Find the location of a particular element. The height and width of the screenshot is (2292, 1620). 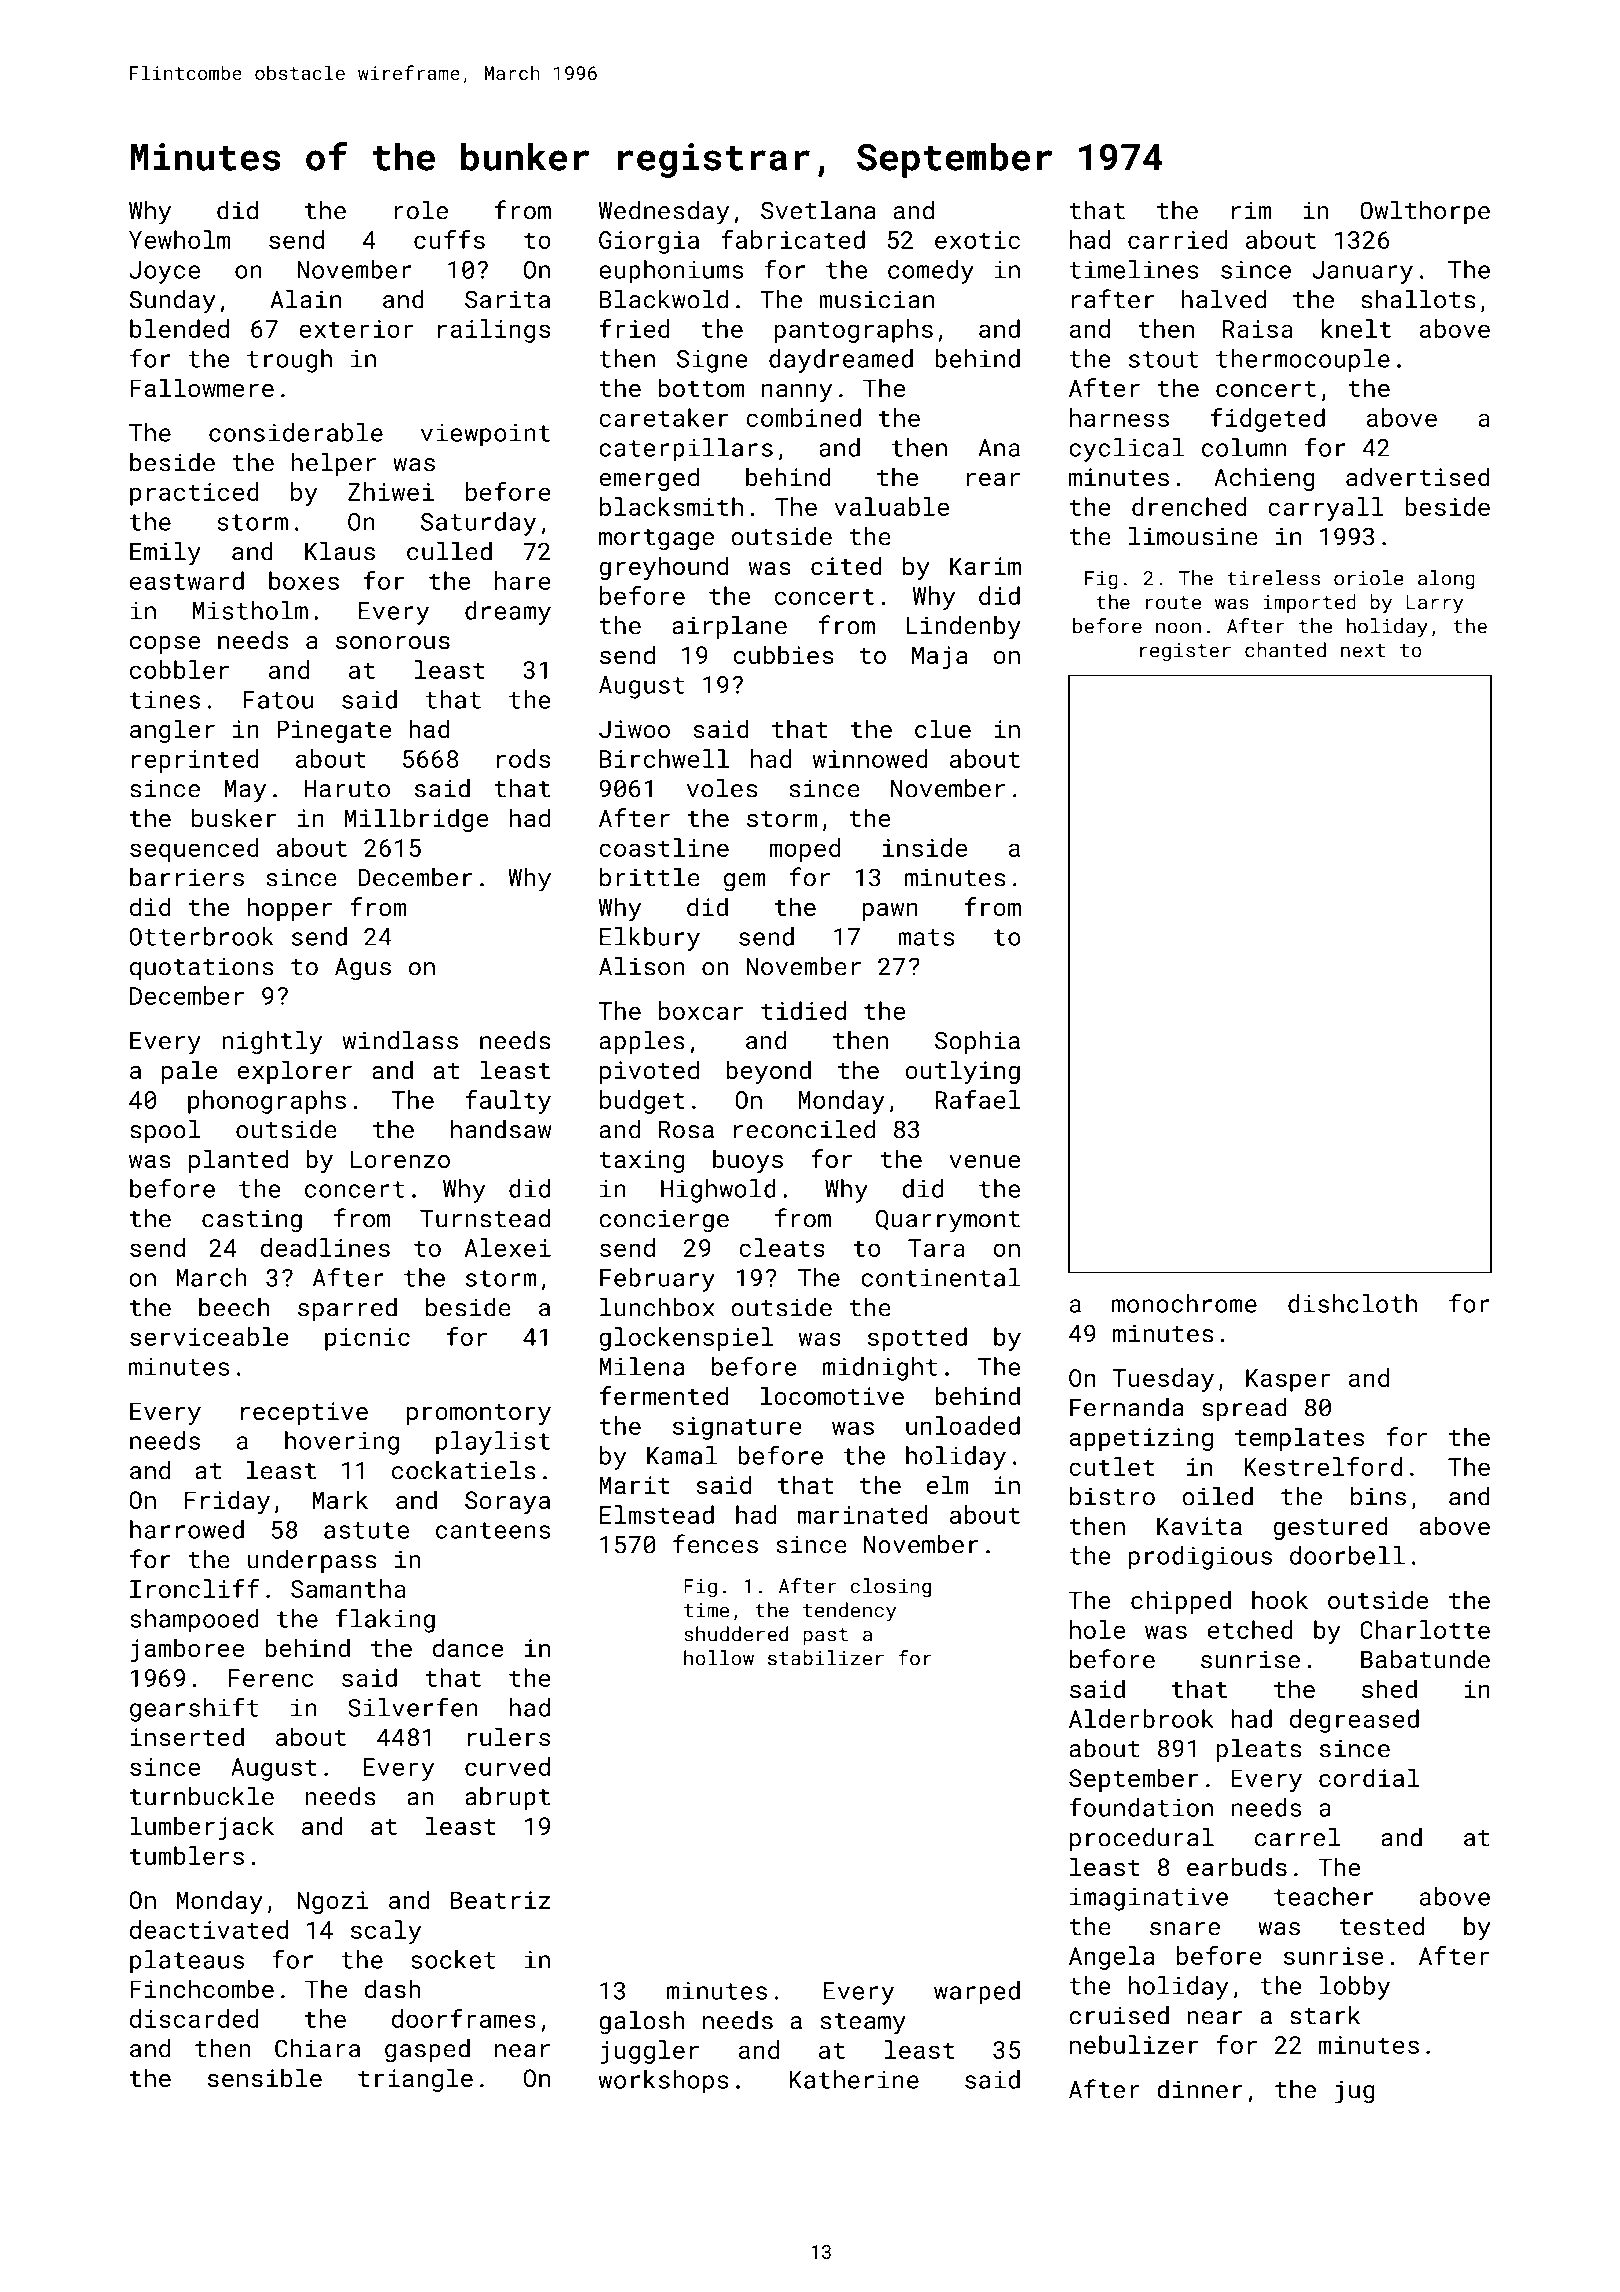

Svetlana is located at coordinates (818, 210).
